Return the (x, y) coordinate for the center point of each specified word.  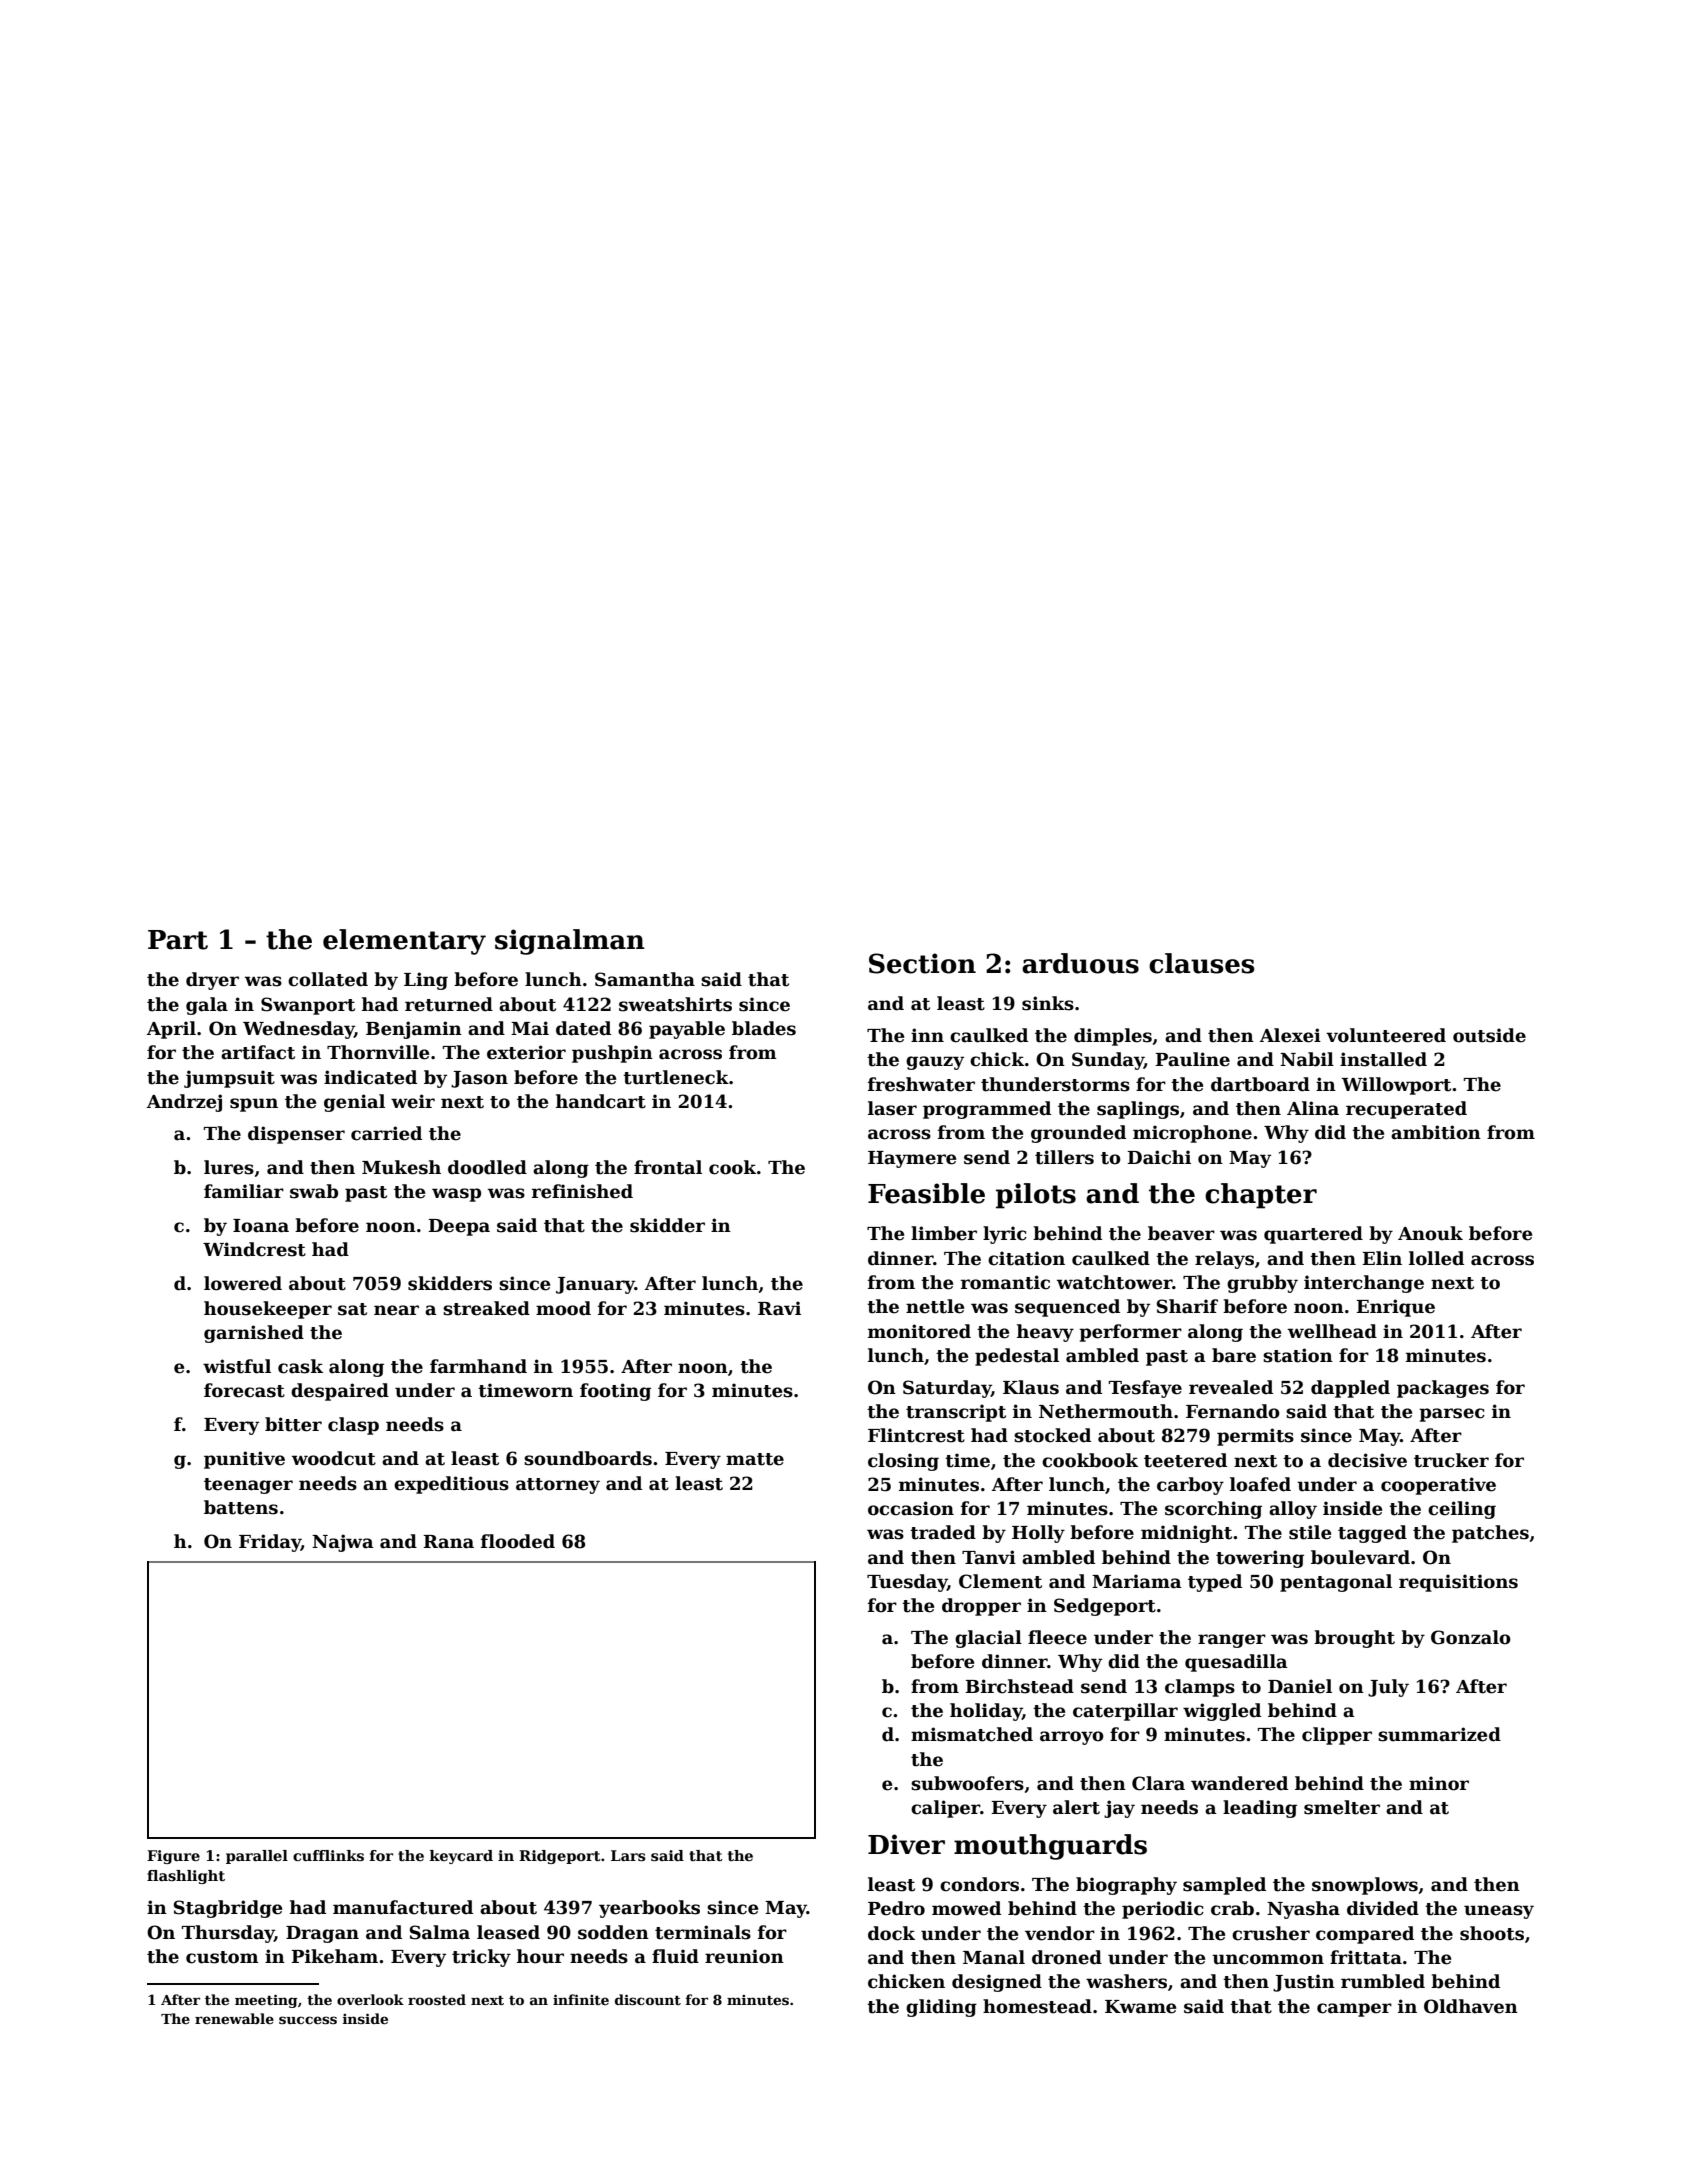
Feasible (926, 1193)
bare (1234, 1355)
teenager (248, 1486)
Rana (448, 1542)
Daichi (1159, 1157)
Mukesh (401, 1167)
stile (1310, 1532)
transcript (956, 1413)
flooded (518, 1541)
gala (207, 1006)
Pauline (1192, 1059)
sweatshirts (675, 1004)
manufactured (403, 1907)
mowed (966, 1908)
